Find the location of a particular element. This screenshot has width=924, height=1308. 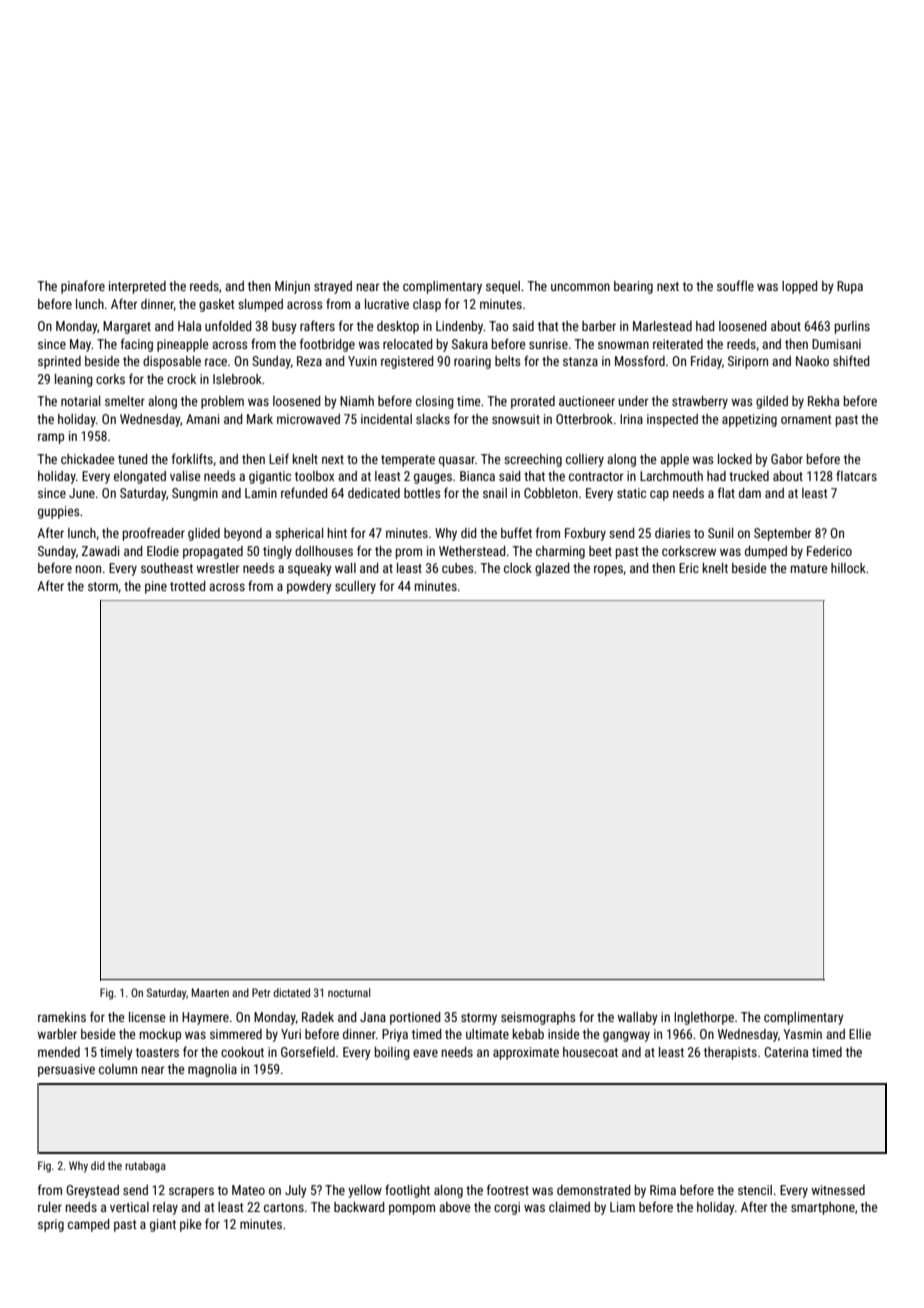

Minjun is located at coordinates (292, 287).
